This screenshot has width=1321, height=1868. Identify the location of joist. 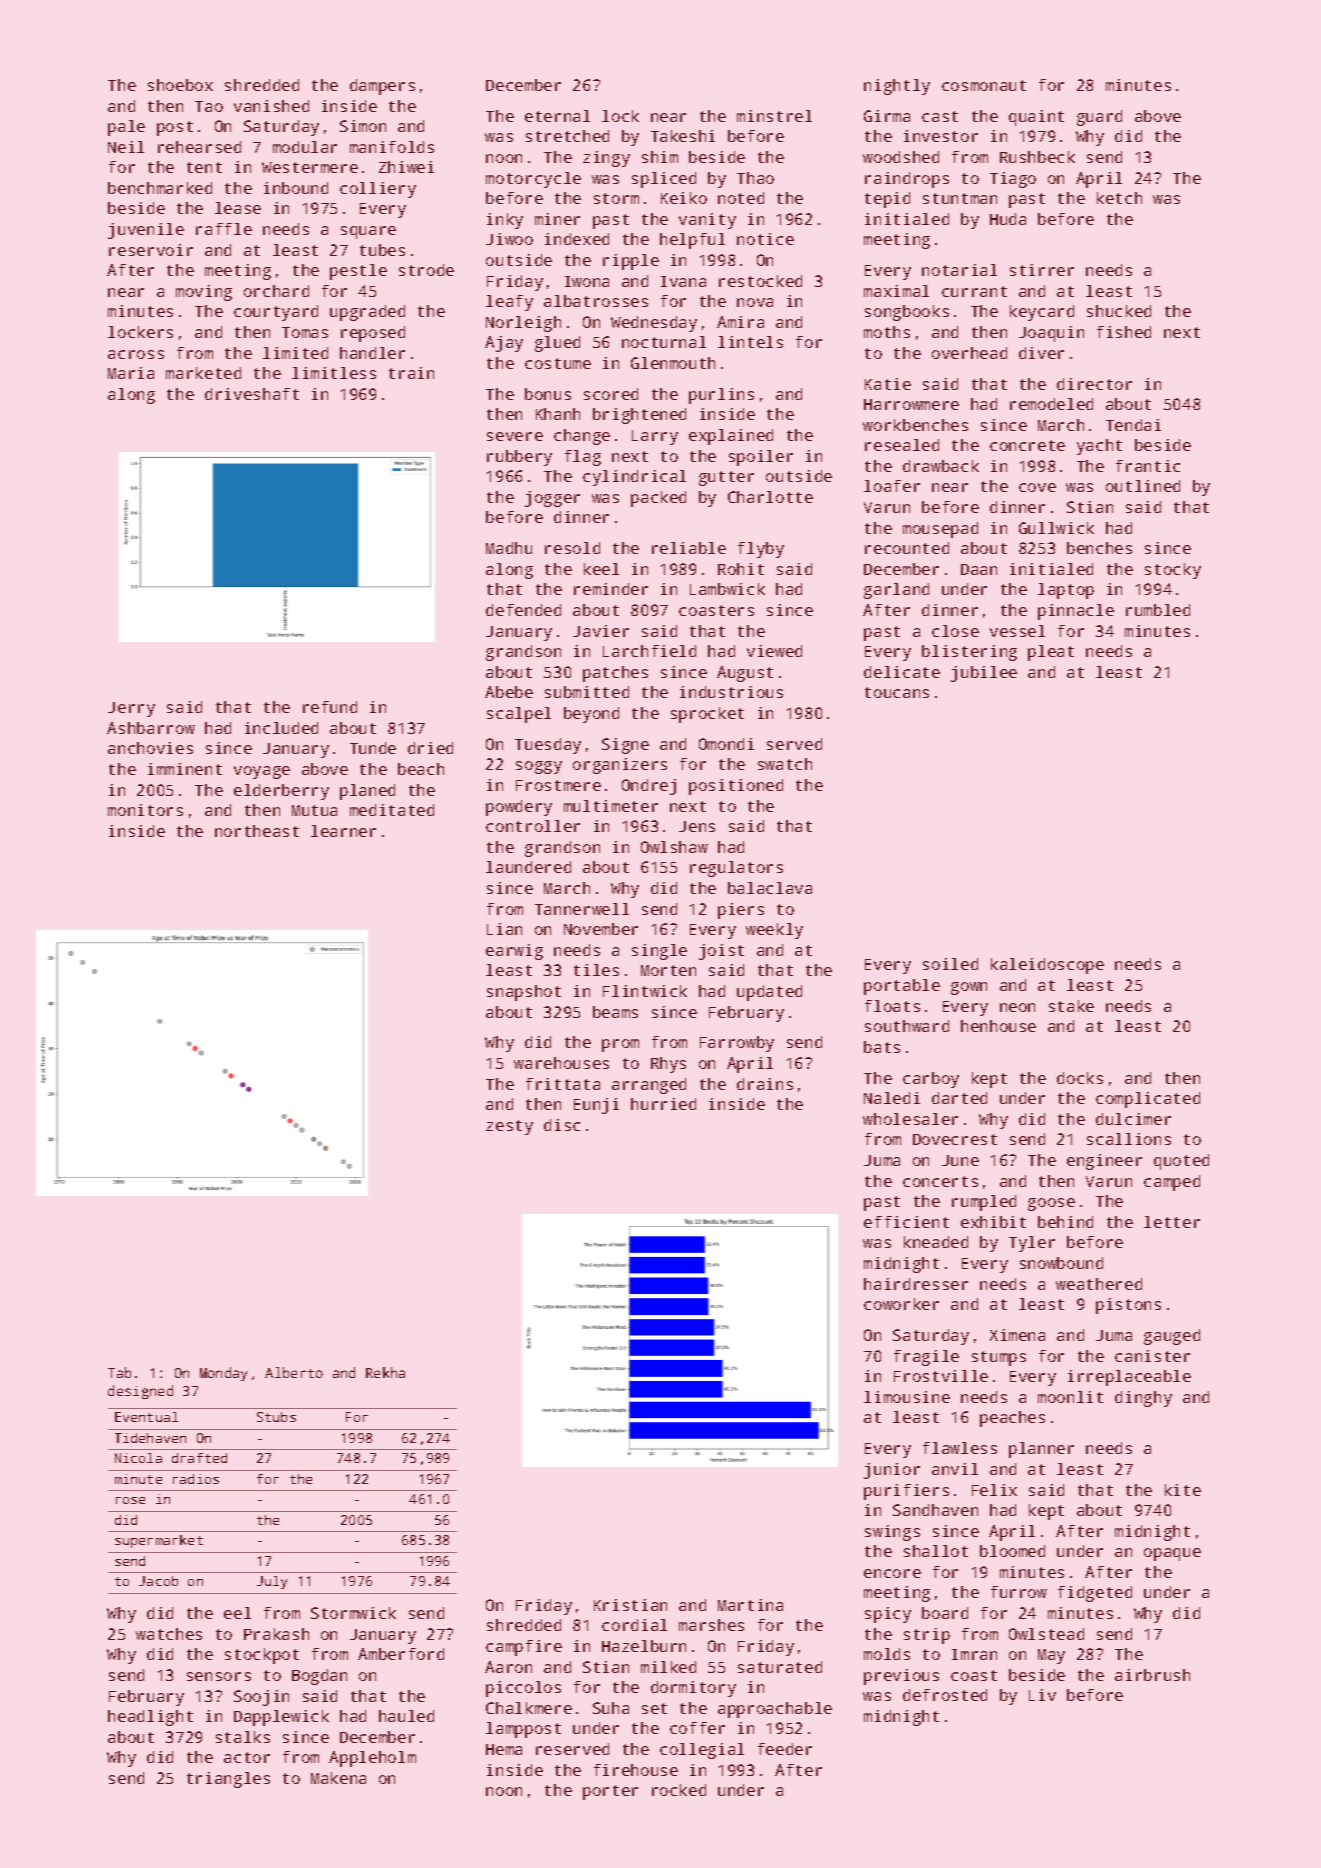
(721, 952).
